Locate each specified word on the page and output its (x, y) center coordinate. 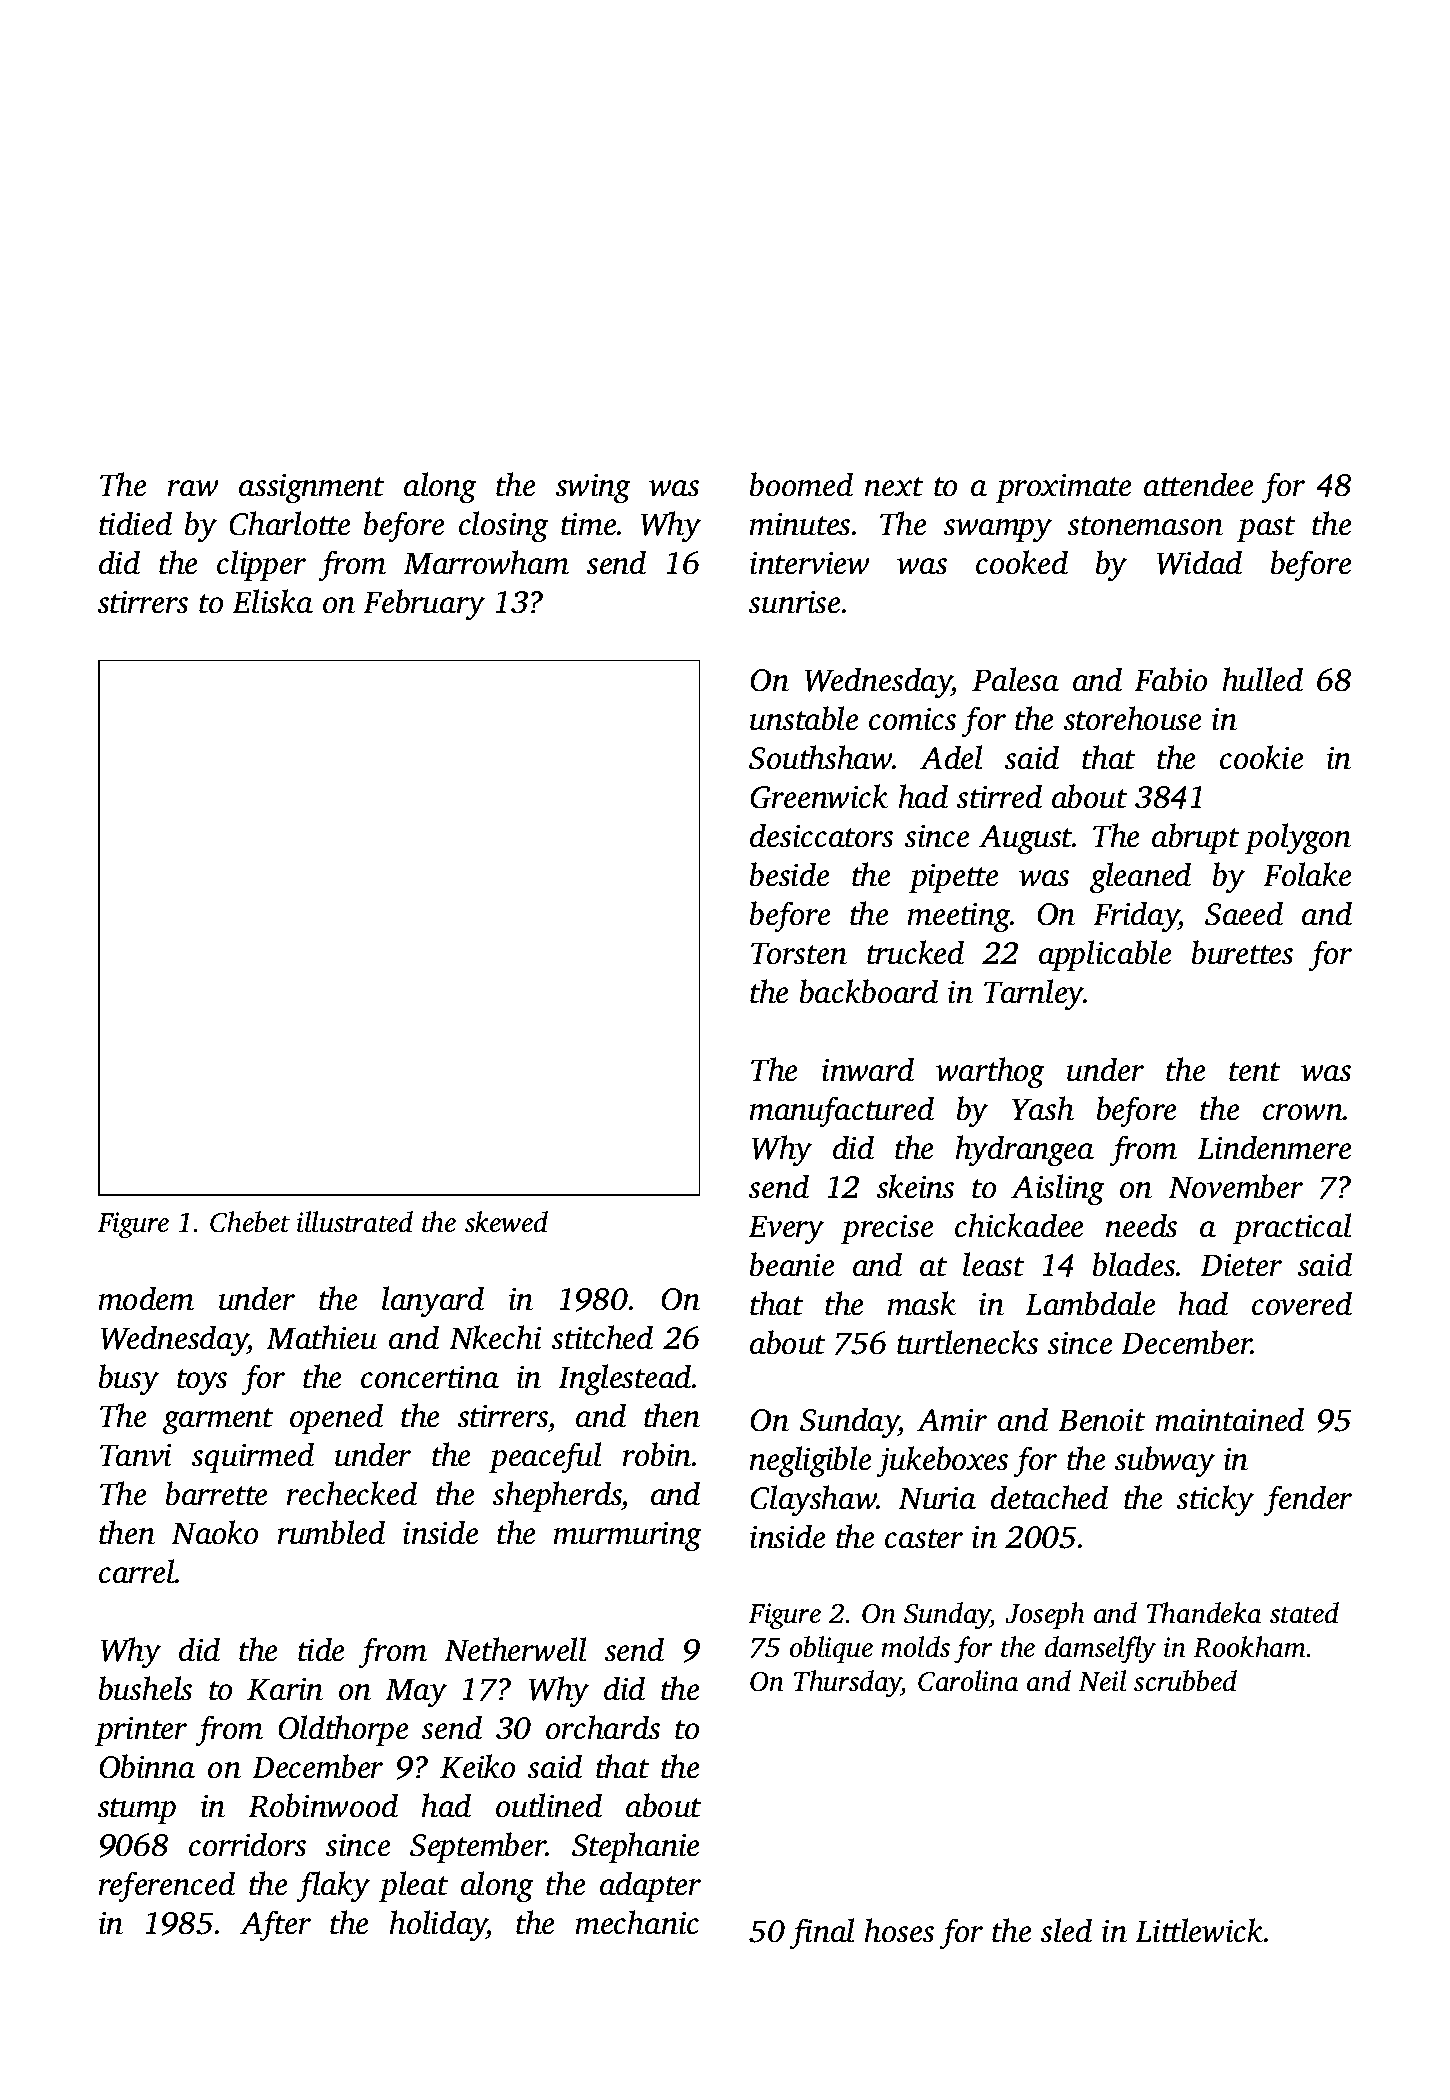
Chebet (250, 1222)
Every (786, 1230)
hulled (1262, 679)
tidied (135, 523)
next (894, 487)
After (275, 1926)
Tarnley (1034, 995)
